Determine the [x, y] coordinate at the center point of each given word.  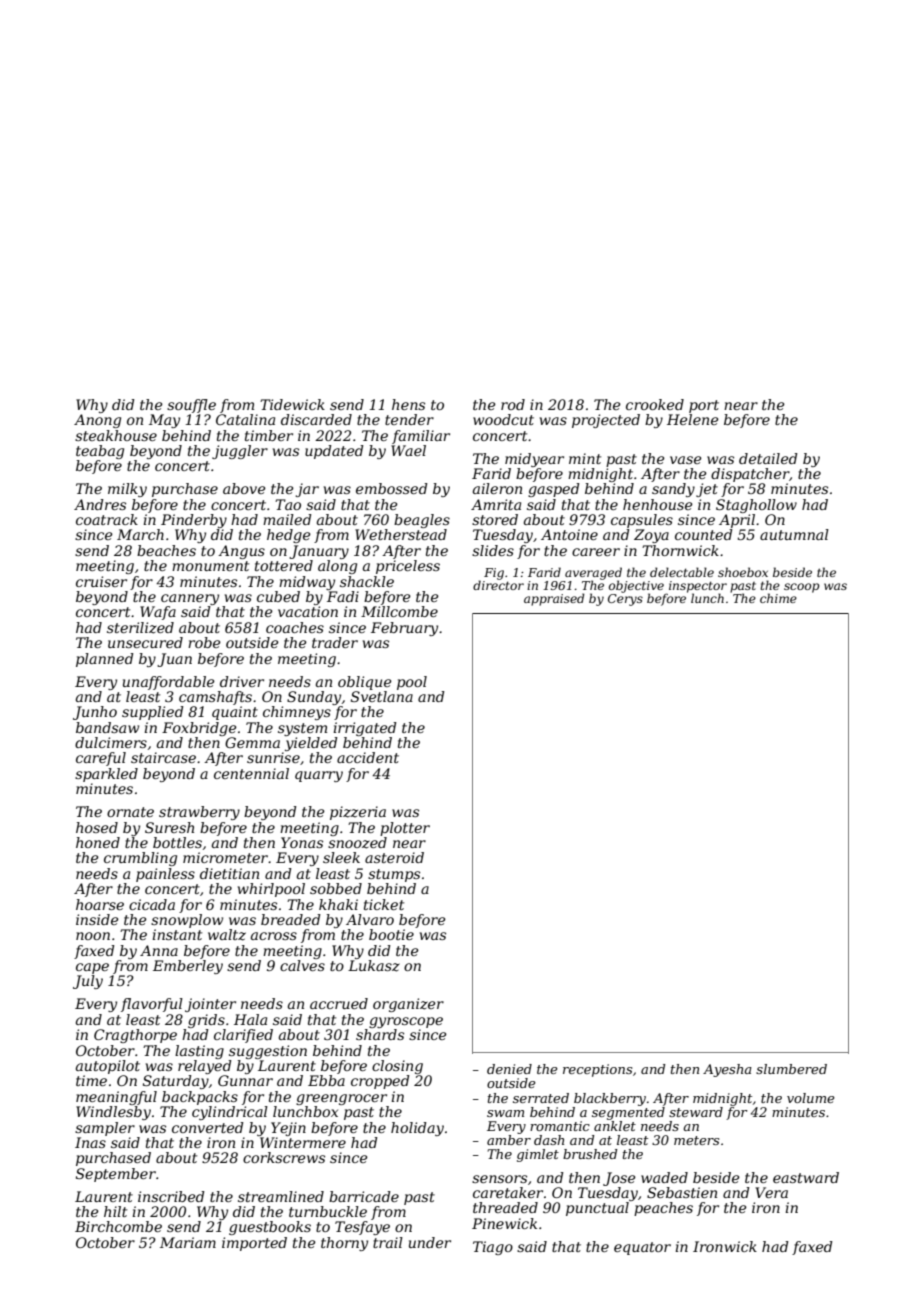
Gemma [252, 742]
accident [368, 757]
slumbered [791, 1069]
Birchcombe [118, 1226]
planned [105, 660]
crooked [655, 404]
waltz [227, 935]
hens [408, 404]
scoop [802, 588]
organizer [408, 1005]
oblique [365, 683]
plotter [405, 829]
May [164, 421]
